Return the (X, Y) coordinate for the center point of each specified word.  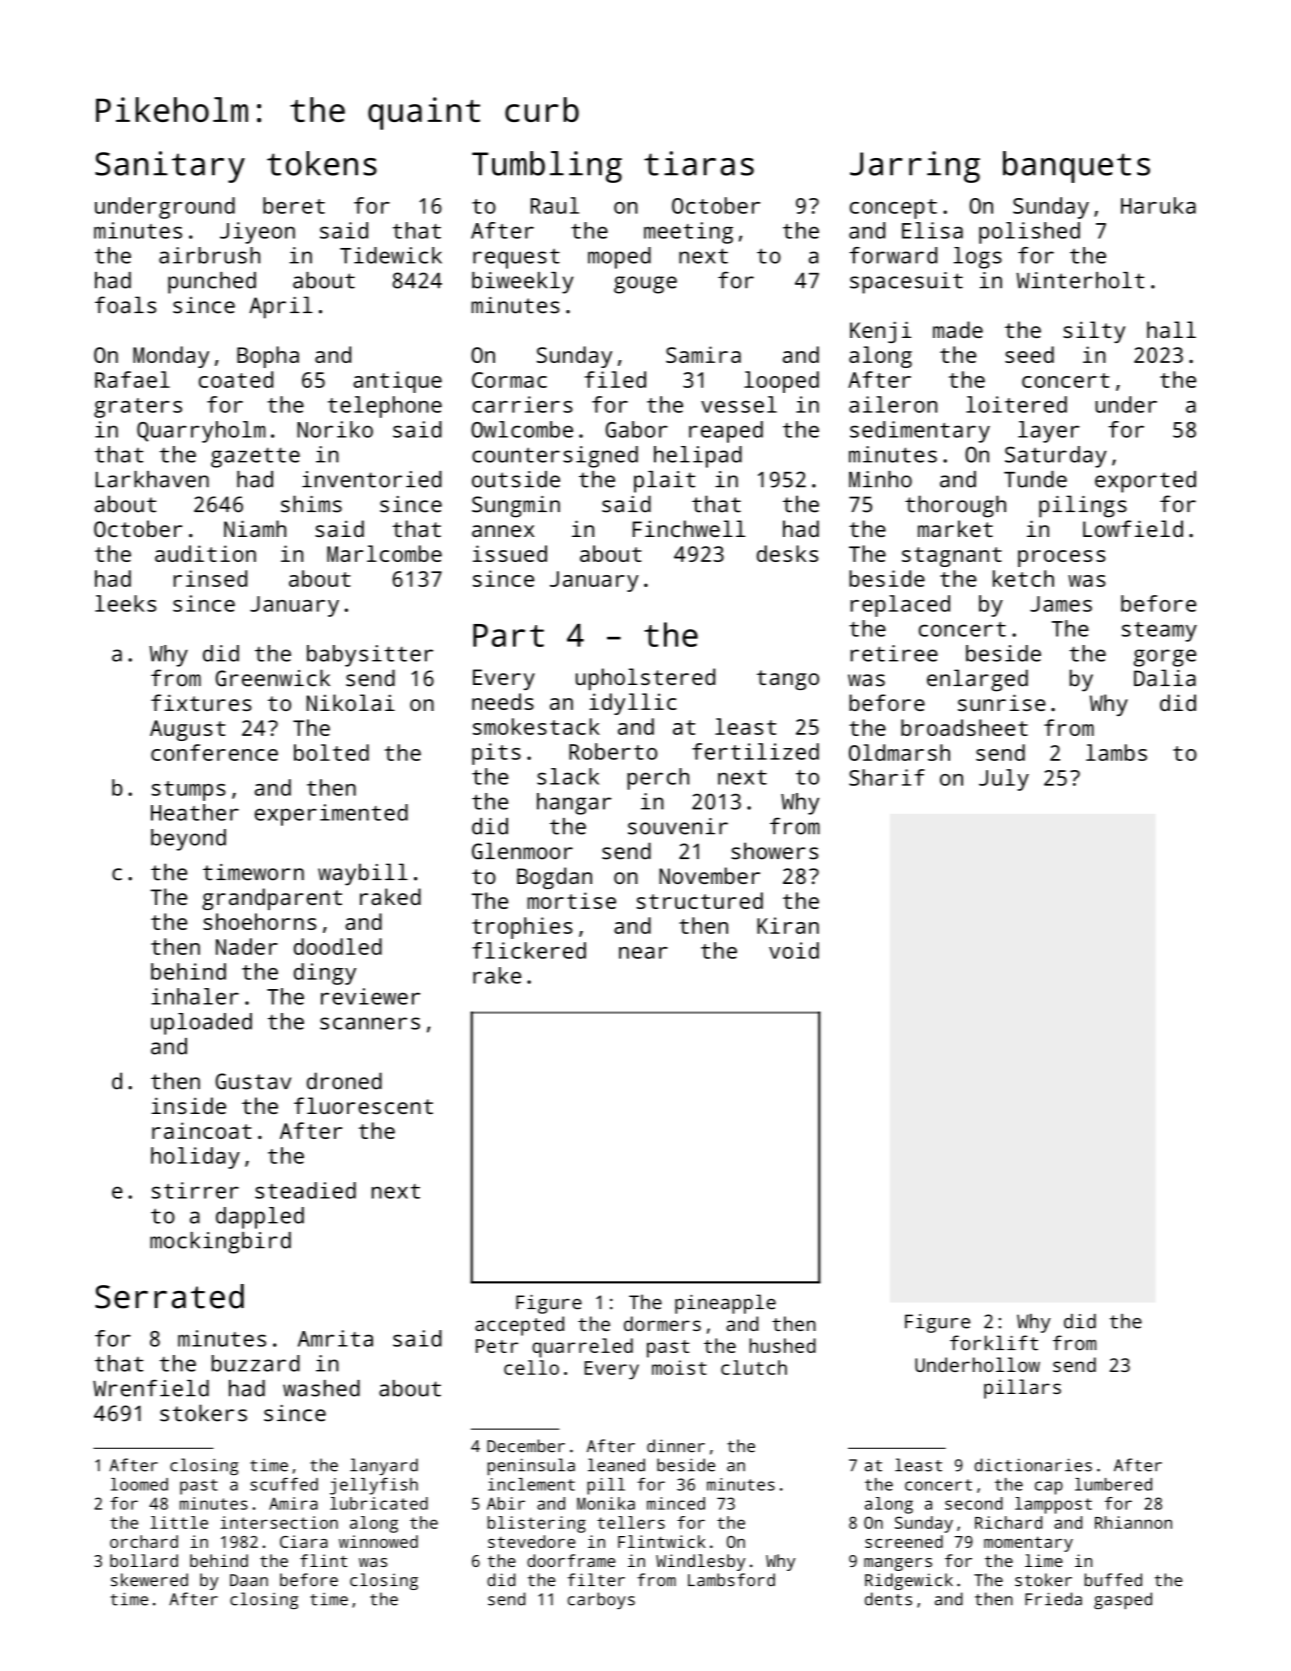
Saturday (1056, 457)
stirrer (195, 1190)
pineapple (725, 1304)
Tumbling (547, 167)
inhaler (195, 996)
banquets (1076, 167)
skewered (149, 1580)
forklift (994, 1343)
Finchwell (689, 528)
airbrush (209, 255)
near (643, 953)
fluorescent (363, 1105)
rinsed (210, 578)
